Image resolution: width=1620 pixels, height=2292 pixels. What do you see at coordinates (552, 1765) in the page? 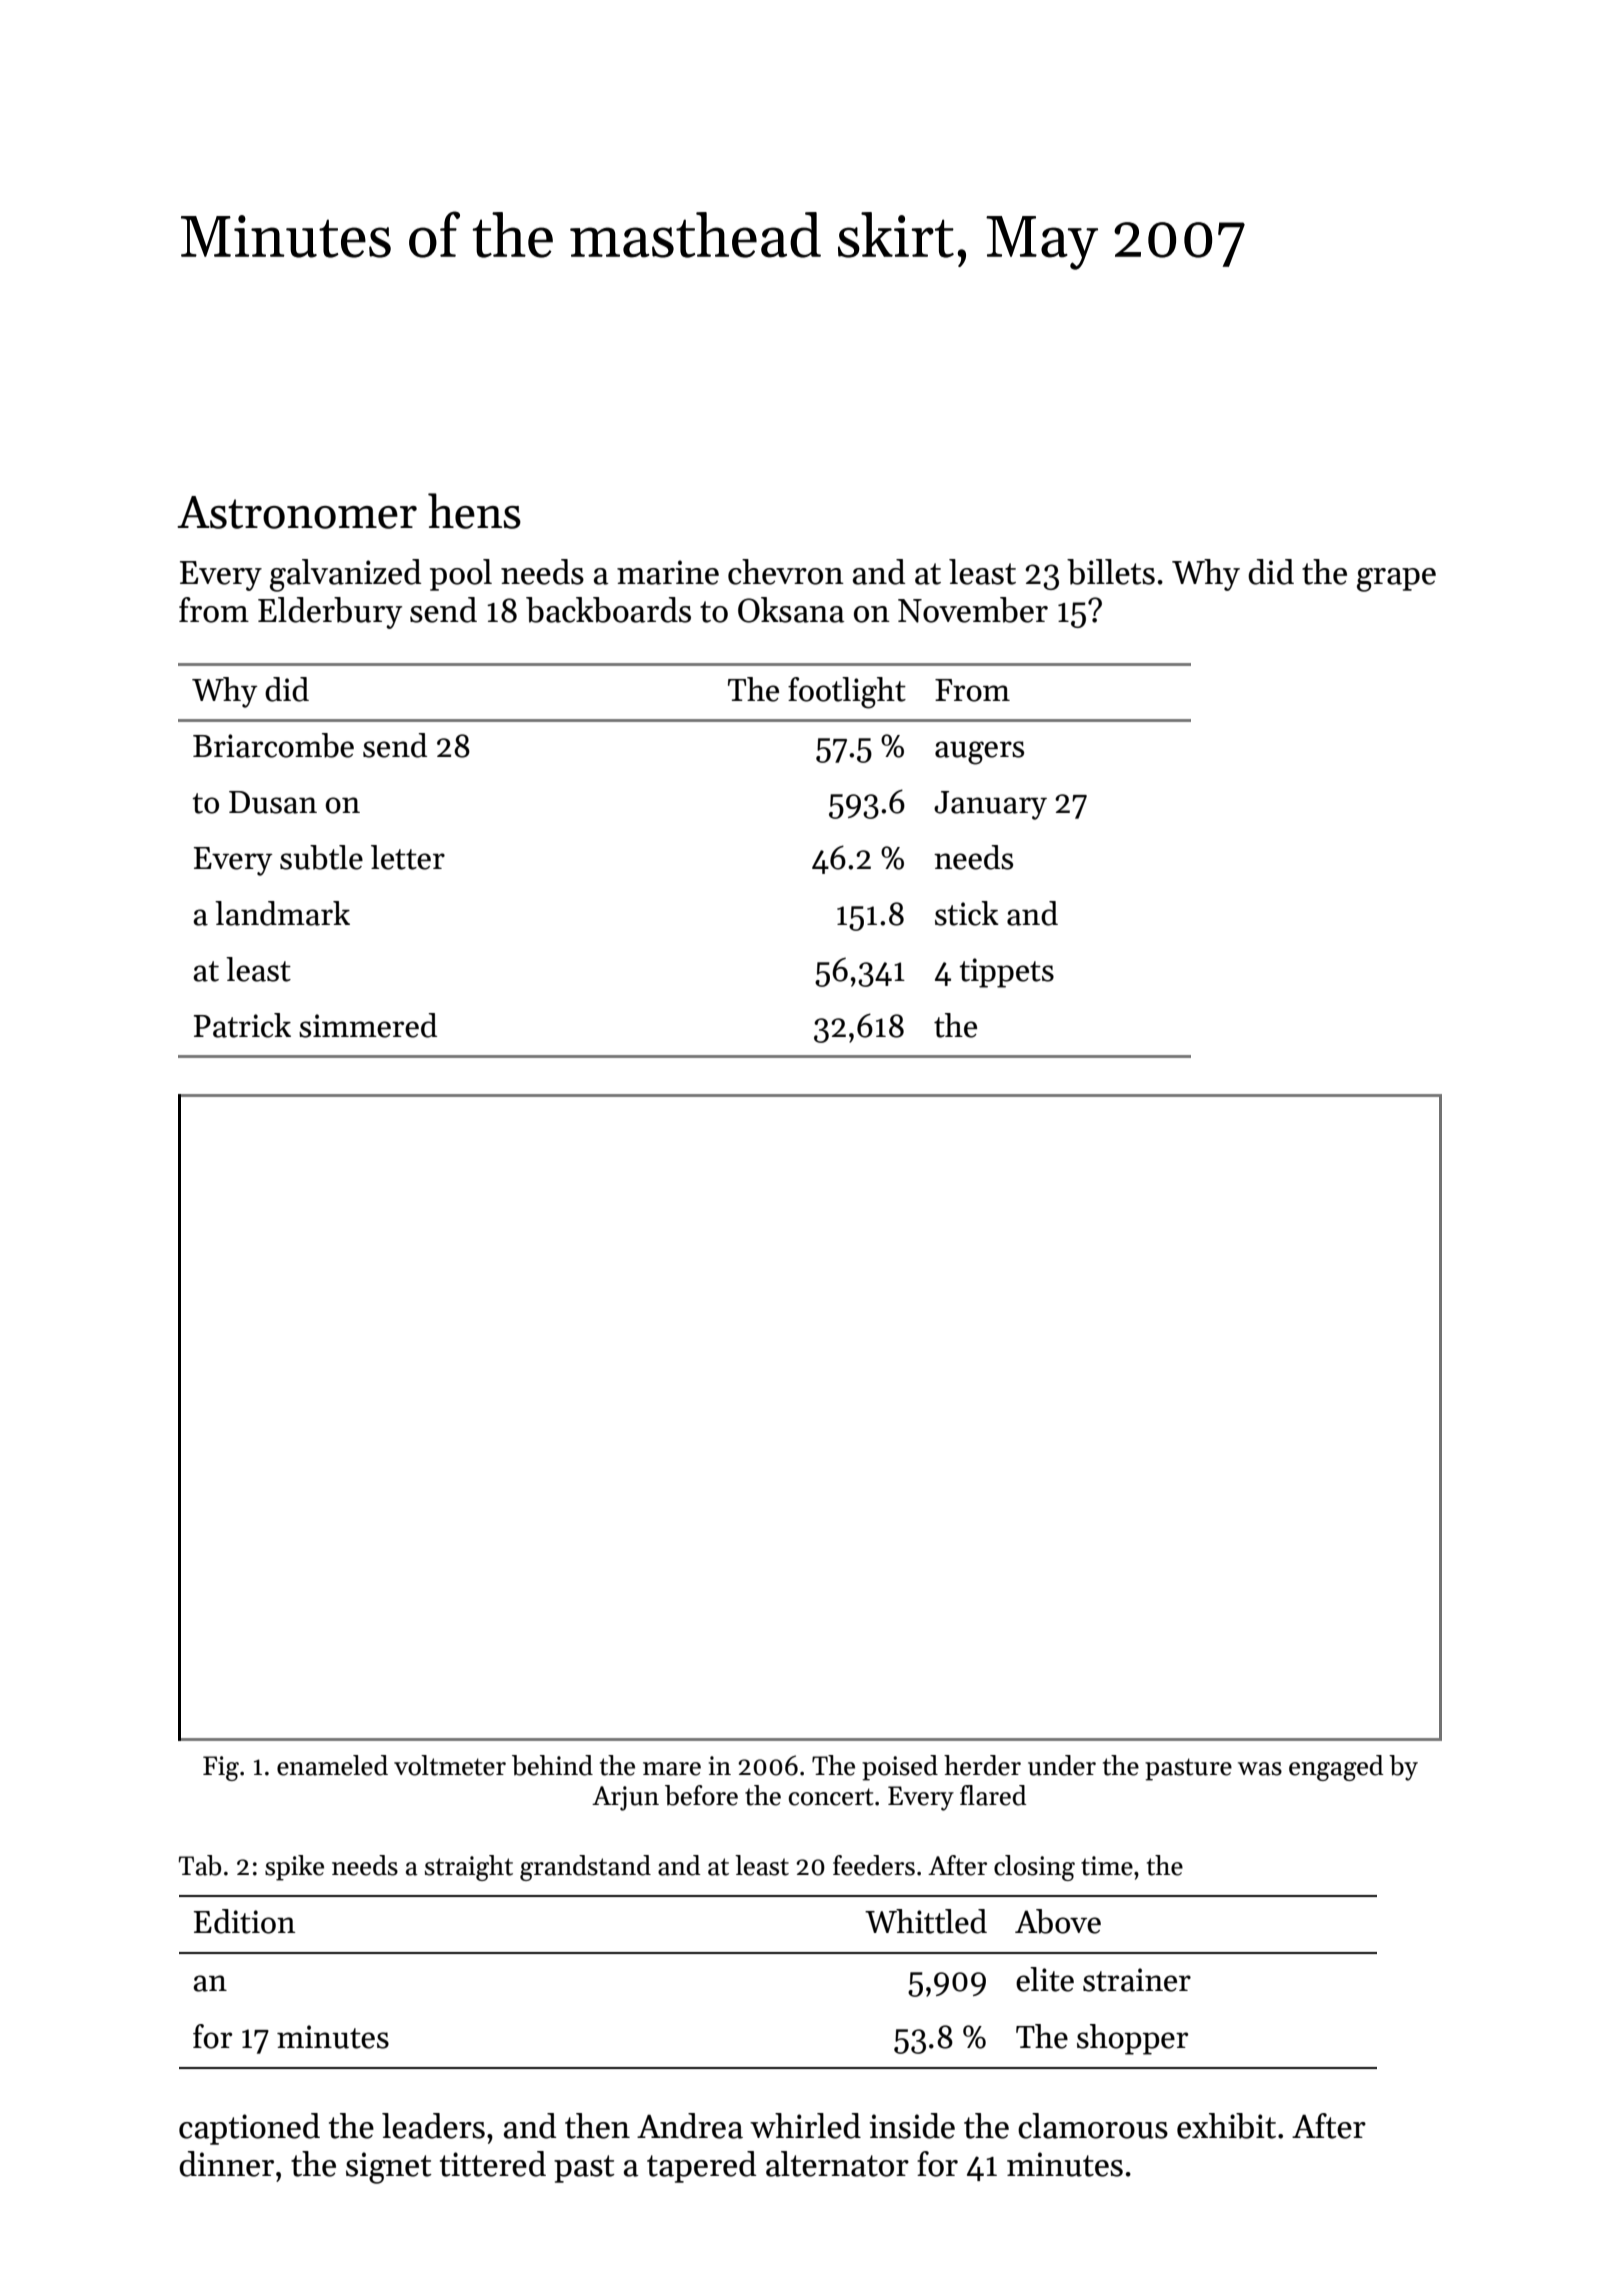
I see `behind` at bounding box center [552, 1765].
